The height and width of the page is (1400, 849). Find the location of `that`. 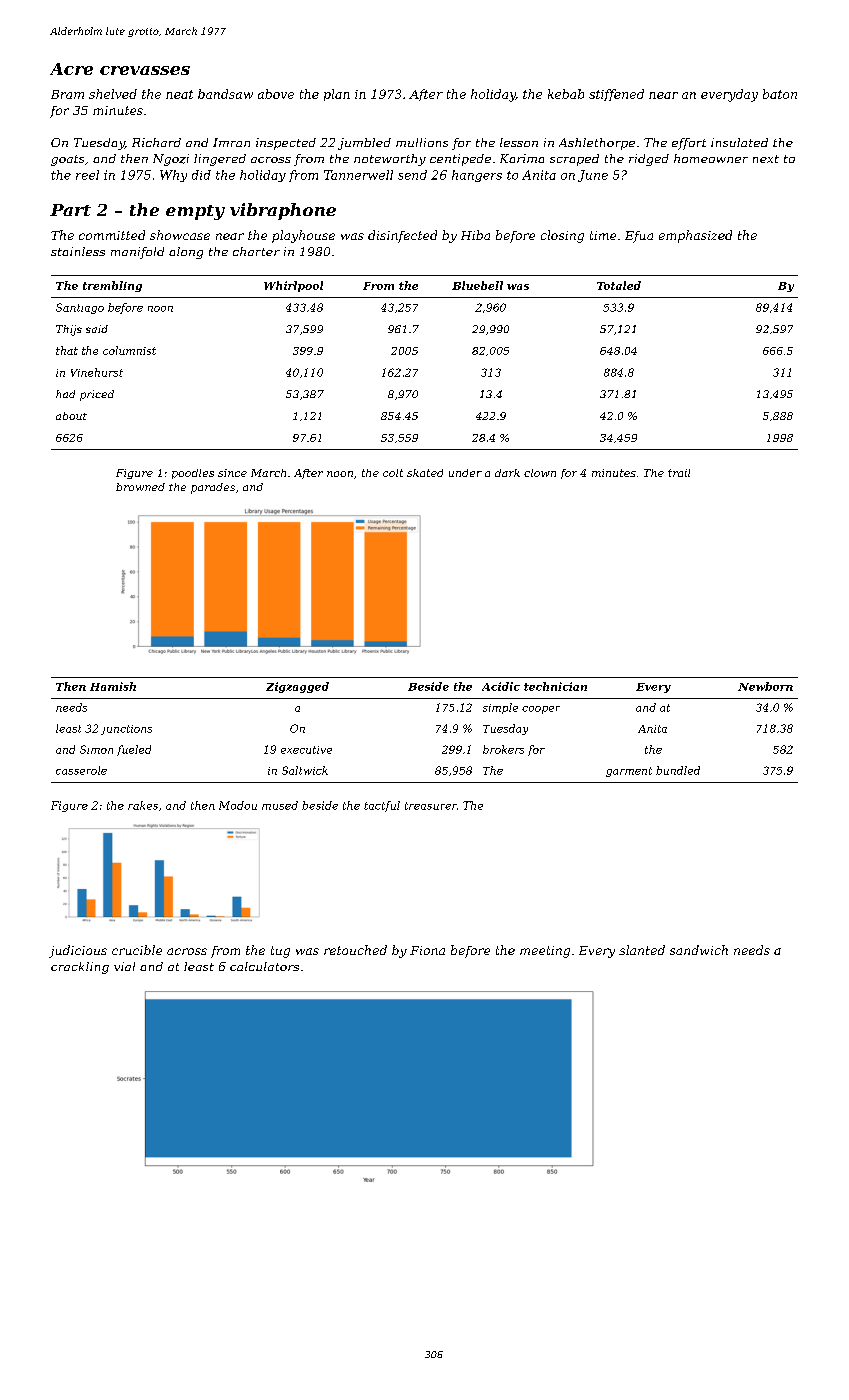

that is located at coordinates (67, 350).
